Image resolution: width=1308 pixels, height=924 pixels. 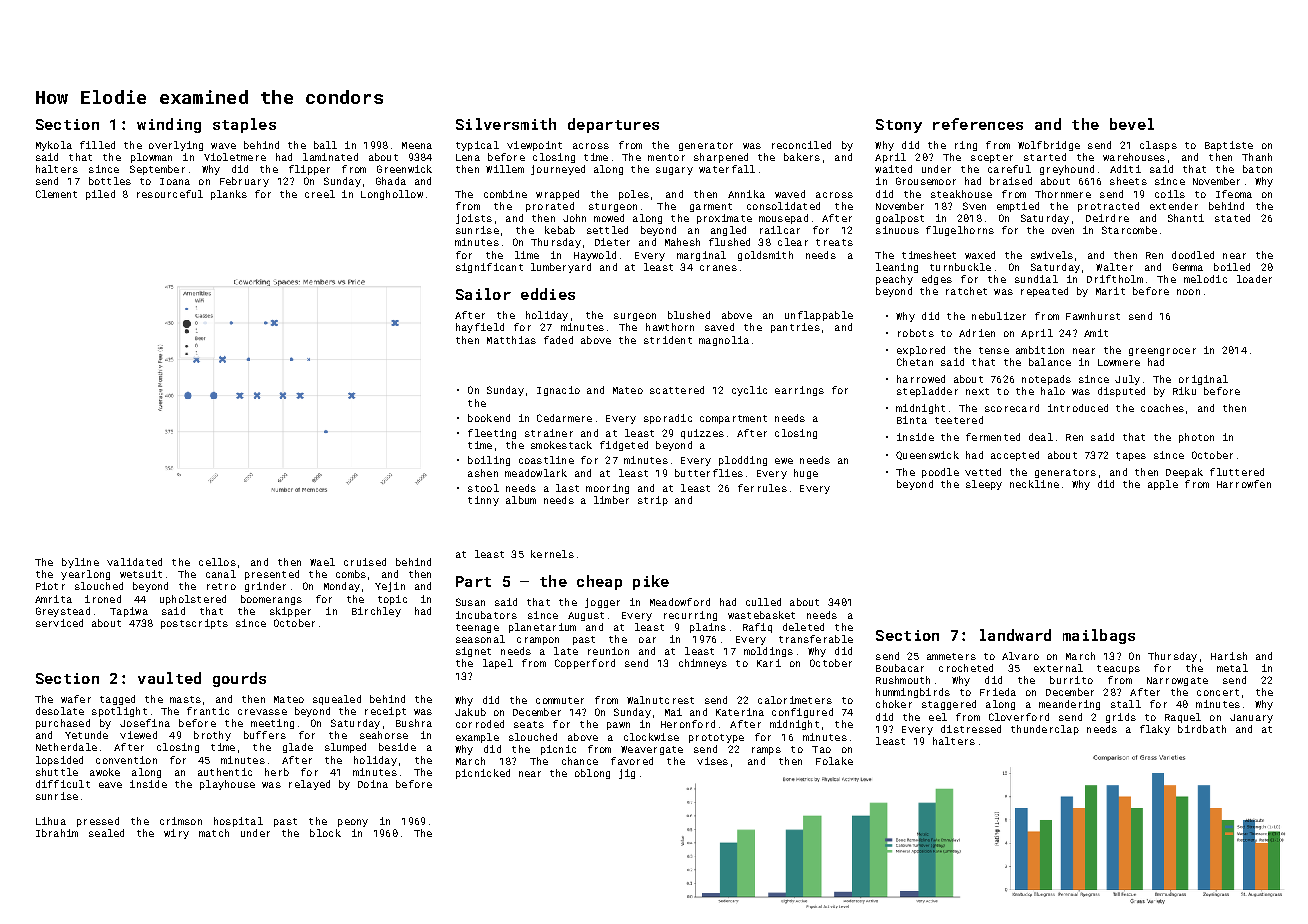 What do you see at coordinates (1045, 157) in the document?
I see `started` at bounding box center [1045, 157].
